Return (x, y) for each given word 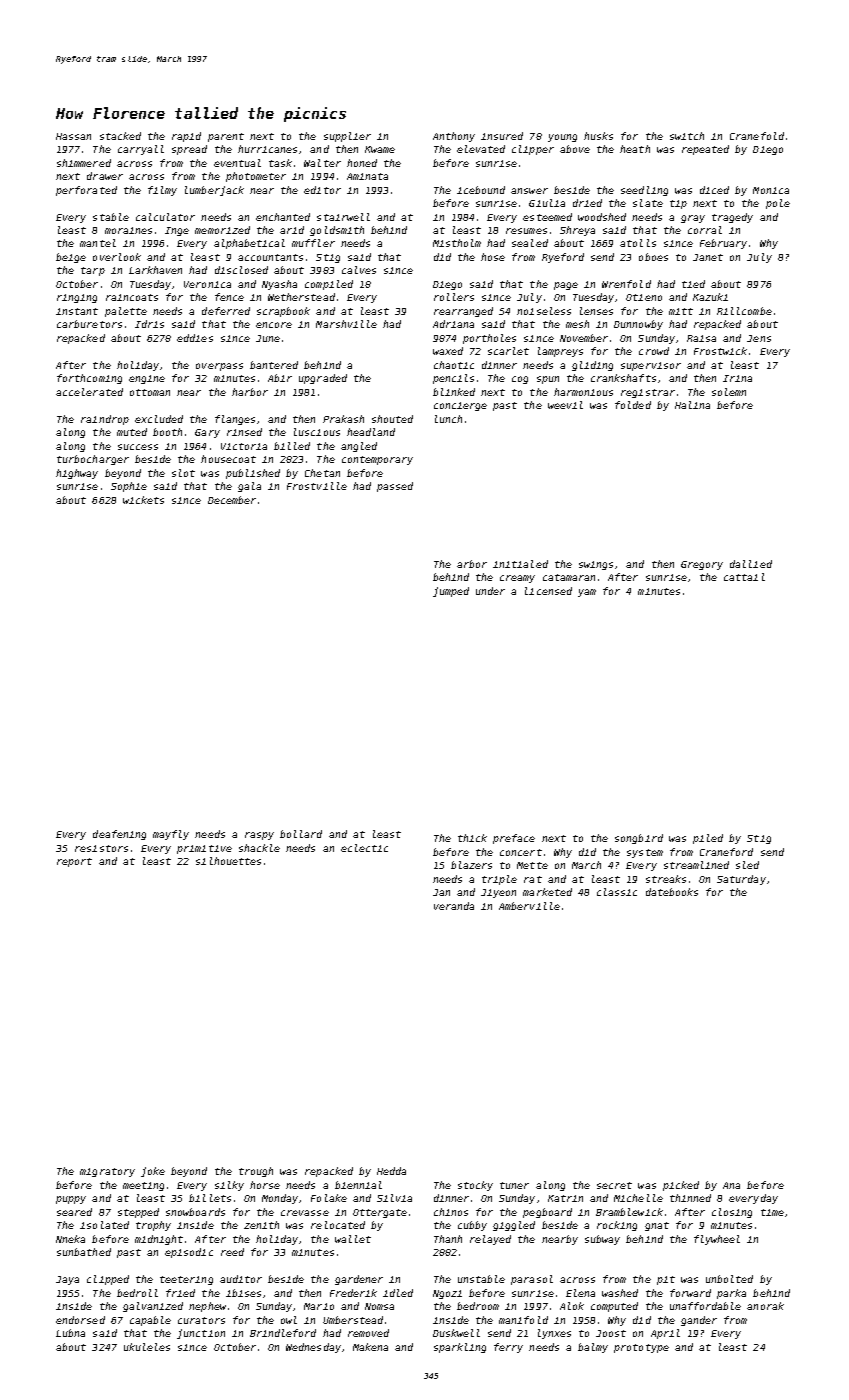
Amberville (529, 906)
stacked (120, 136)
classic (617, 892)
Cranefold (757, 136)
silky (229, 1186)
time (772, 1212)
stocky (475, 1186)
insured (502, 136)
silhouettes (228, 861)
